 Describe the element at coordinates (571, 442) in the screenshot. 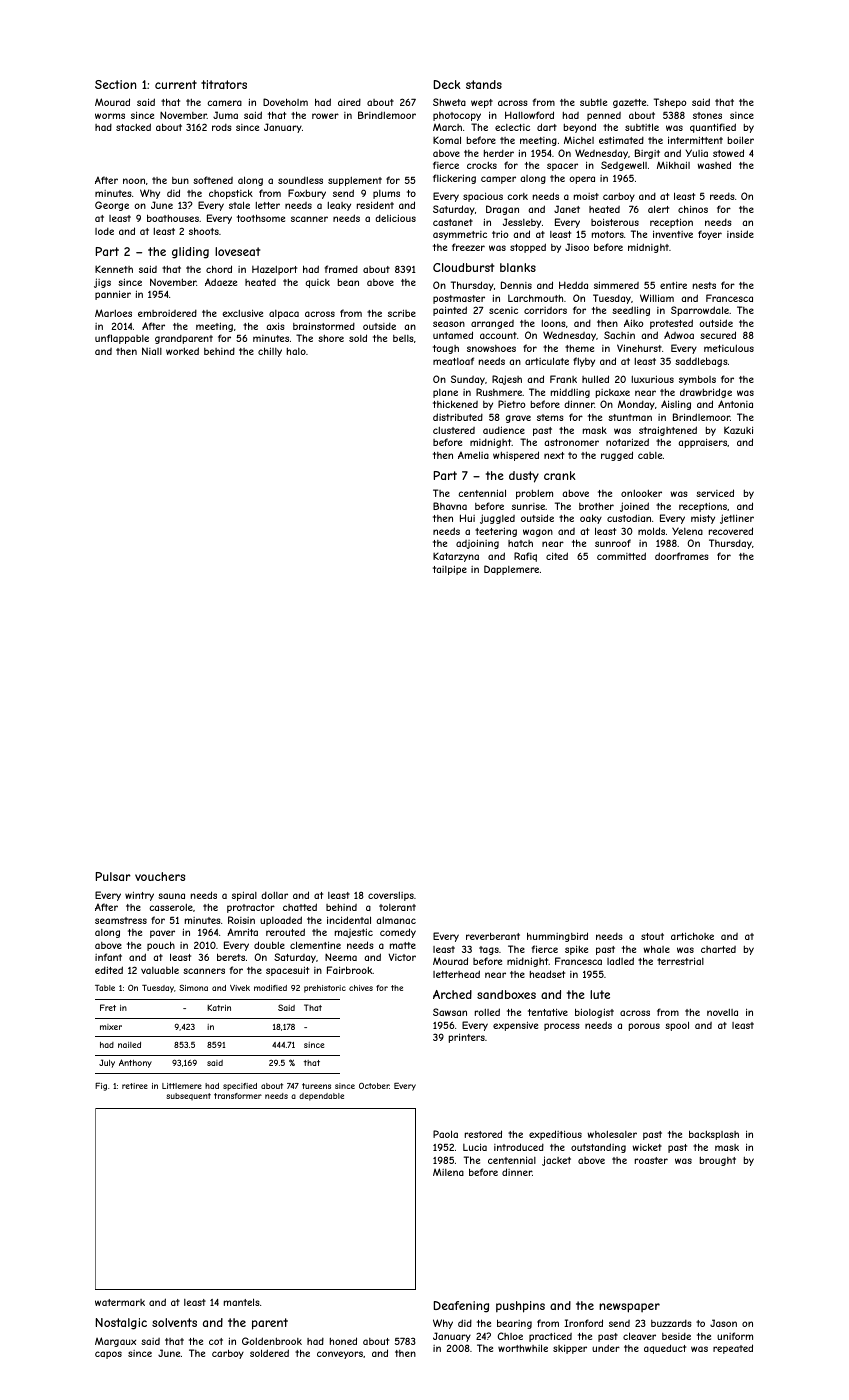

I see `astronomer` at that location.
